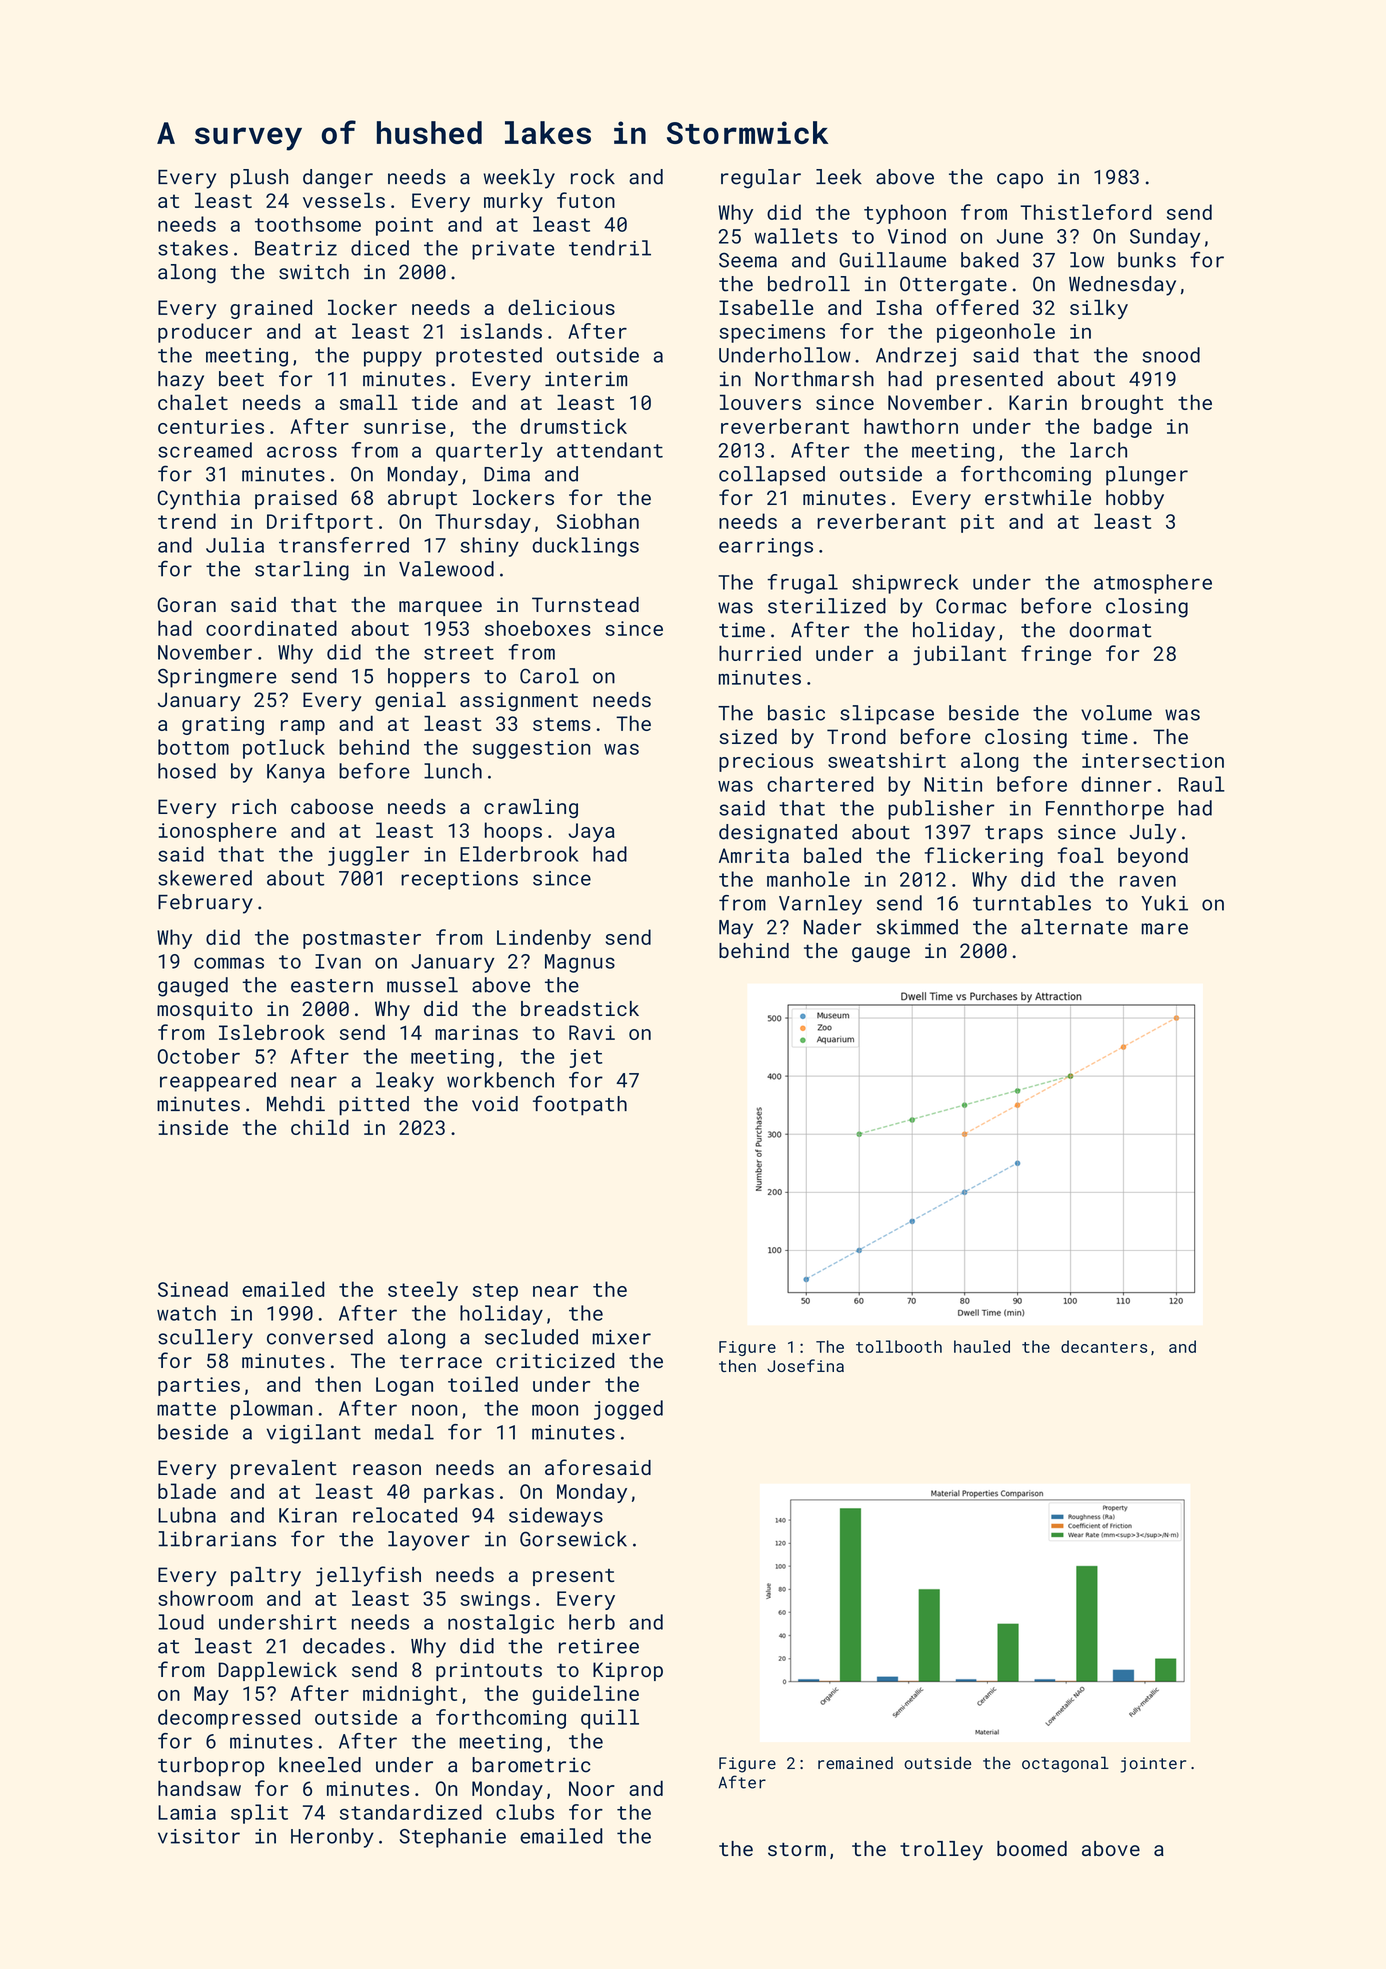 This screenshot has width=1386, height=1969. What do you see at coordinates (585, 547) in the screenshot?
I see `ducklings` at bounding box center [585, 547].
